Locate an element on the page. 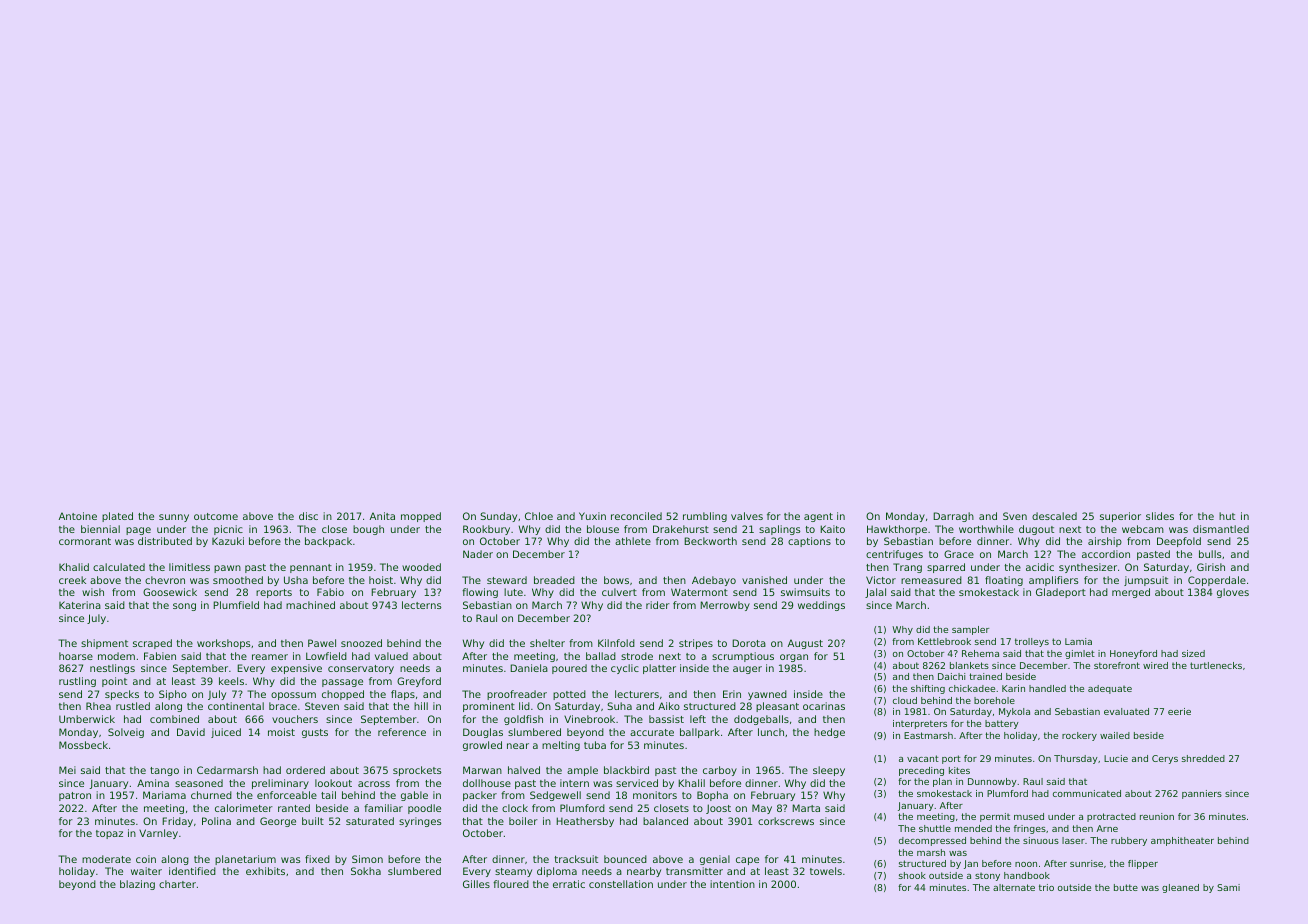 The height and width of the page is (924, 1308). cloud is located at coordinates (905, 700).
